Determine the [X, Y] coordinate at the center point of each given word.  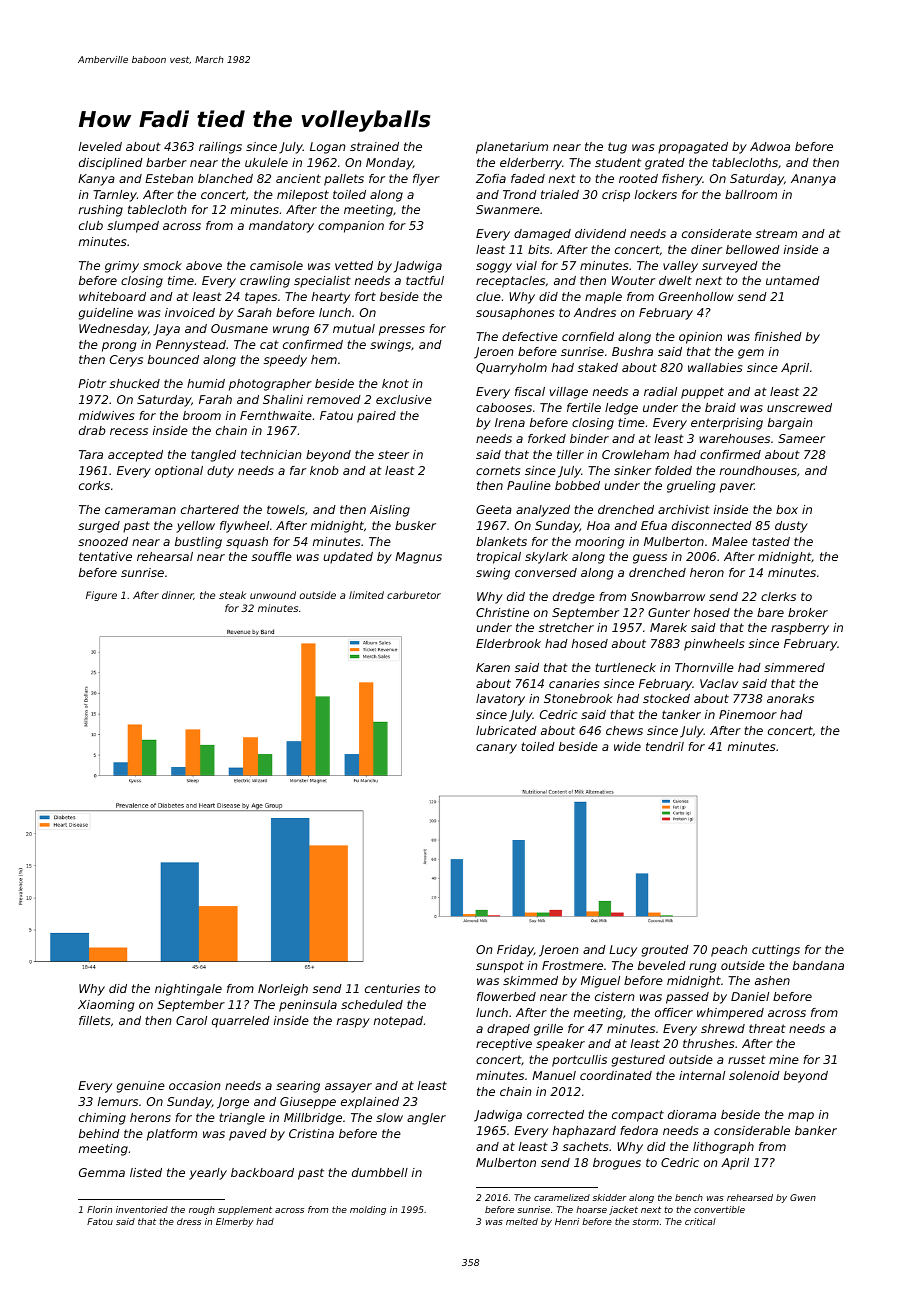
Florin [99, 1209]
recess [129, 431]
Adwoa [770, 146]
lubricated [506, 730]
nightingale [188, 990]
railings [220, 148]
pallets [344, 180]
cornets [498, 470]
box [787, 509]
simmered [794, 667]
